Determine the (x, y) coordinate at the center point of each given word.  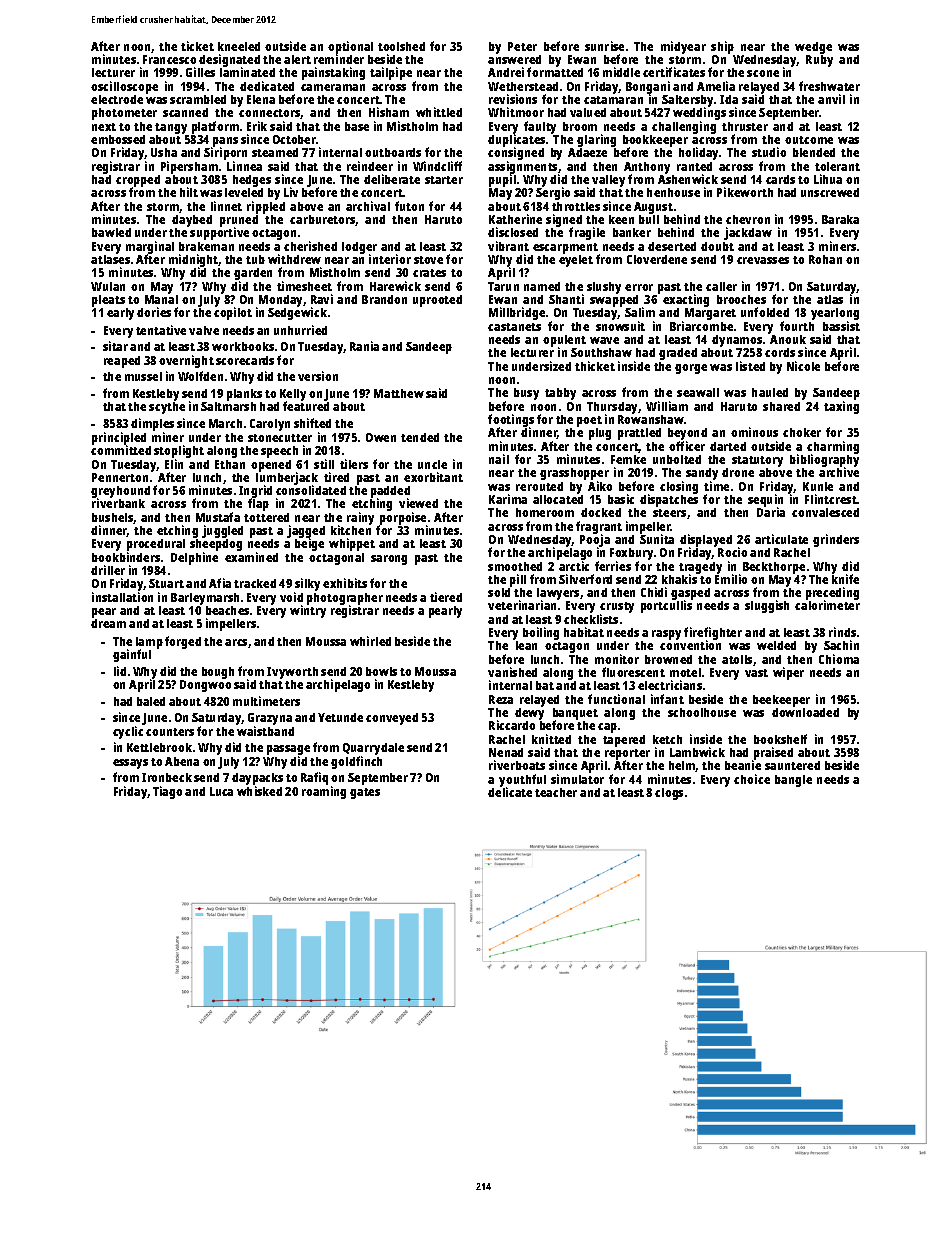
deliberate (392, 179)
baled (151, 701)
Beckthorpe (774, 568)
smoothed (515, 566)
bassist (841, 326)
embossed (118, 139)
